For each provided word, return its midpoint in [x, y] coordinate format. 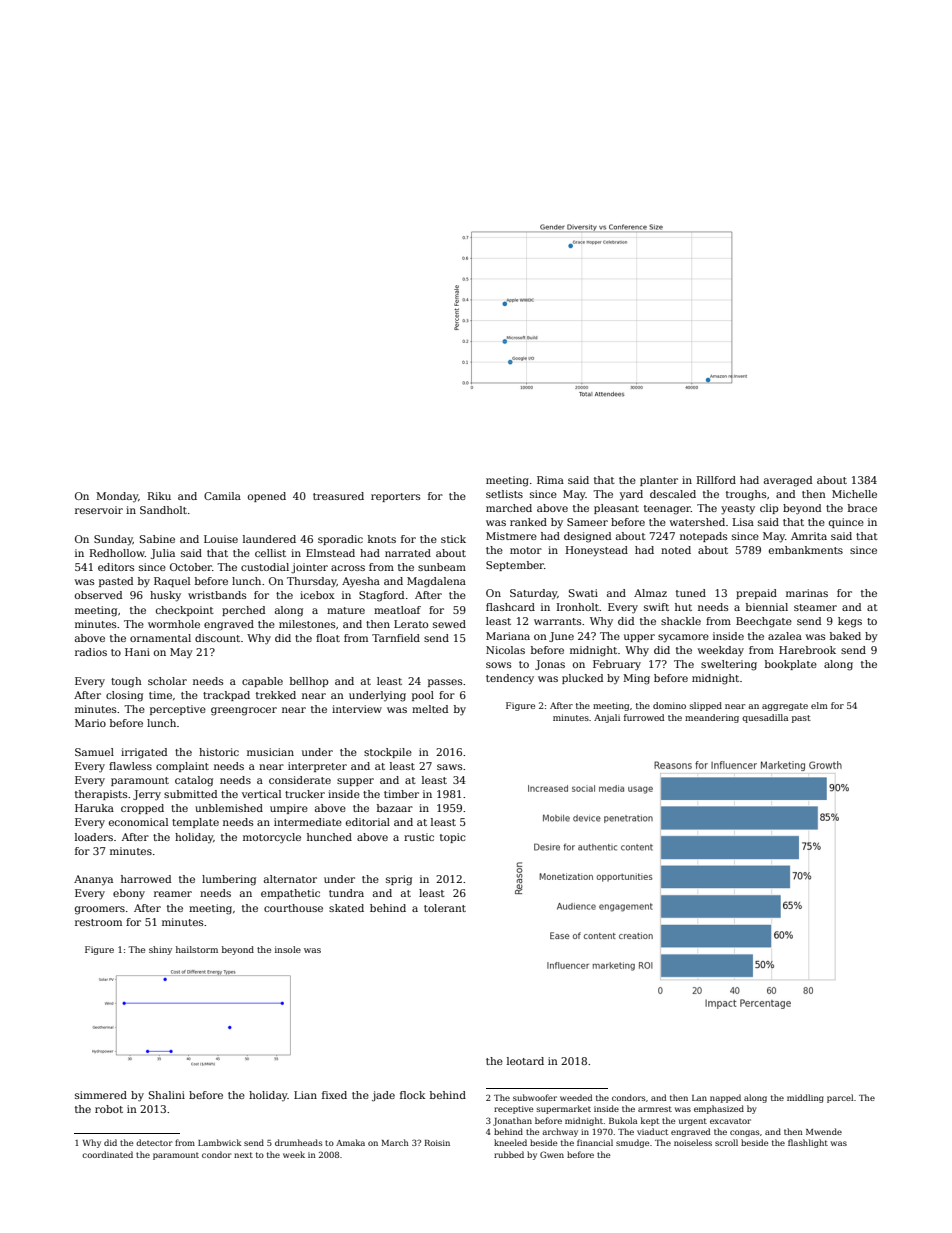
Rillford [716, 480]
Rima [550, 480]
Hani [137, 652]
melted [430, 709]
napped [725, 1098]
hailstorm [197, 949]
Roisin [437, 1143]
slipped [706, 706]
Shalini [167, 1095]
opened [267, 497]
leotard [525, 1061]
